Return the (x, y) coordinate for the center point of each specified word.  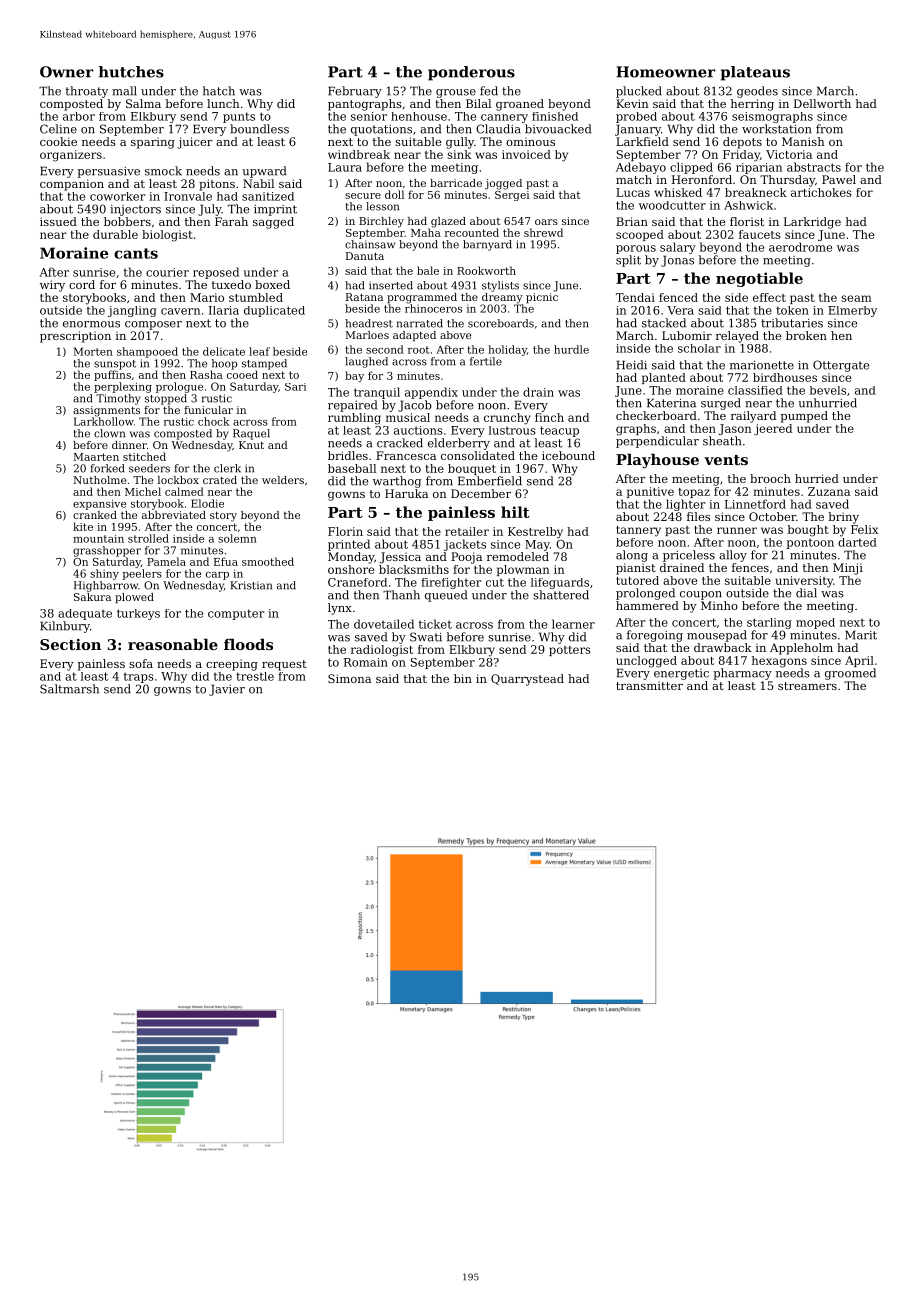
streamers (807, 686)
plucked (639, 92)
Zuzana (829, 491)
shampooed (147, 352)
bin (463, 678)
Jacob (415, 406)
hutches (131, 72)
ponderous (471, 73)
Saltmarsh (69, 689)
